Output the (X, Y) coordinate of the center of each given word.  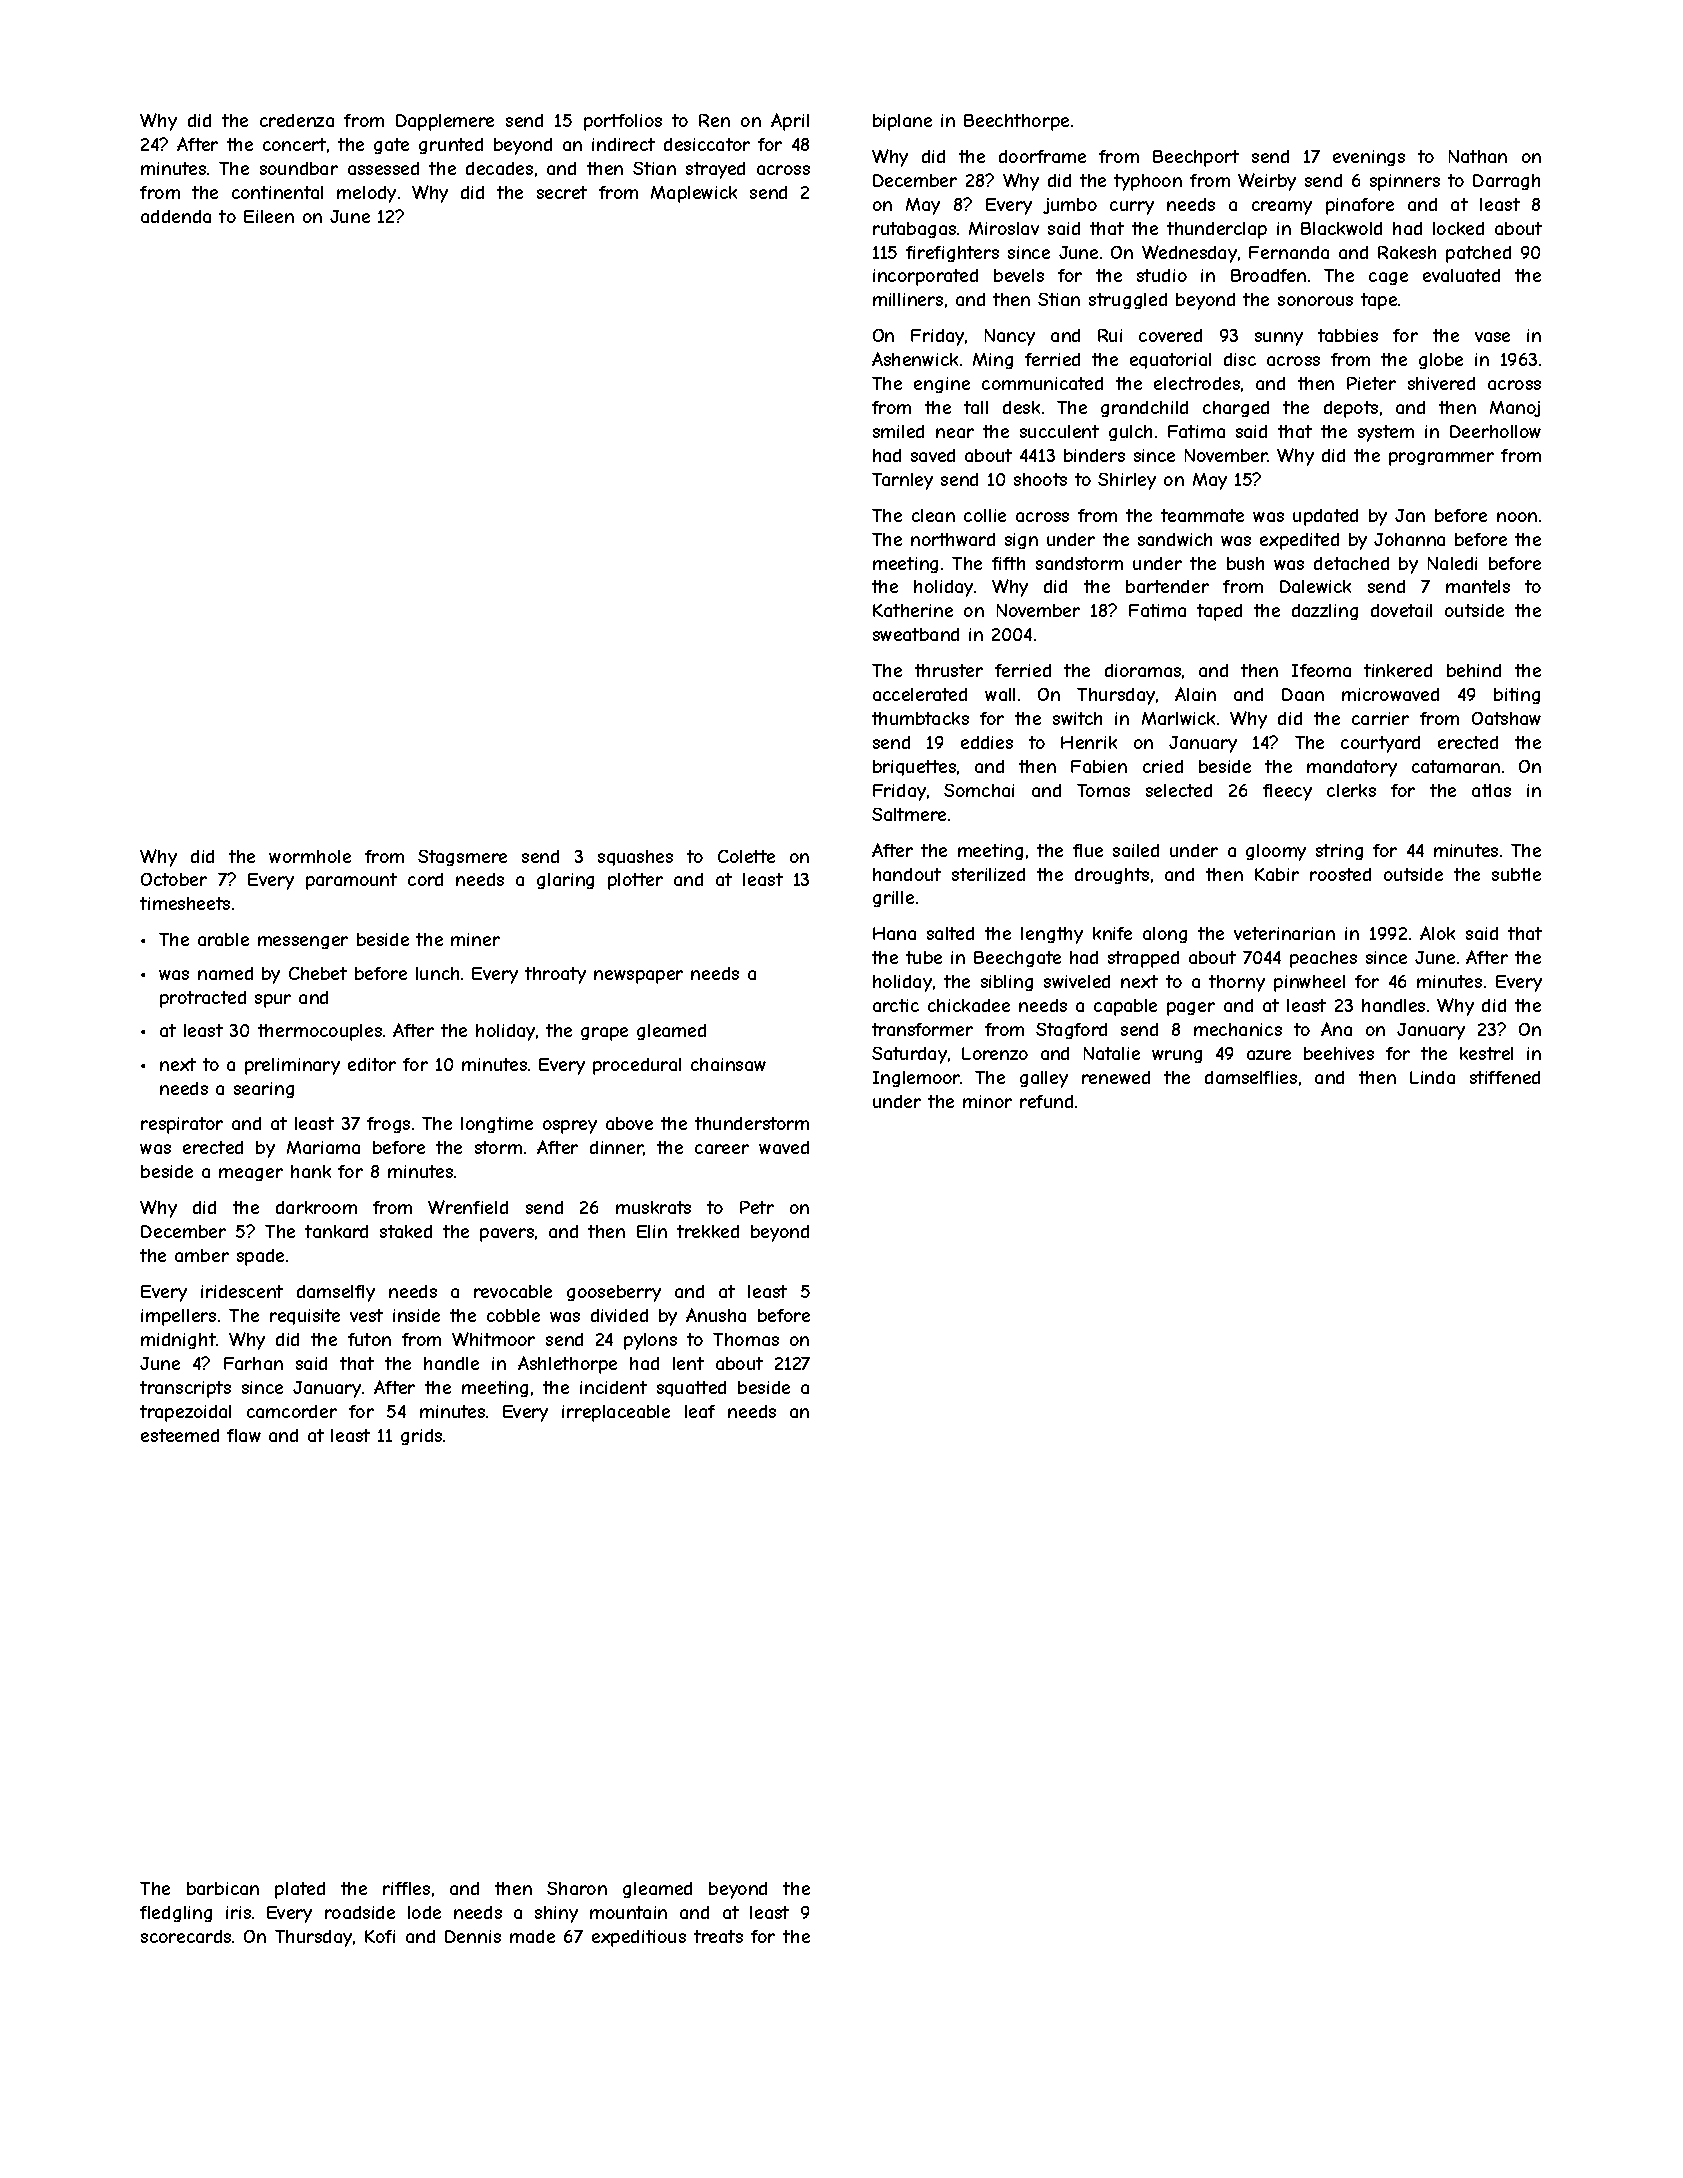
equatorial (1170, 361)
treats (718, 1936)
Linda (1432, 1077)
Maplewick (694, 194)
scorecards (186, 1936)
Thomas (746, 1339)
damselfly (336, 1293)
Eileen (269, 216)
